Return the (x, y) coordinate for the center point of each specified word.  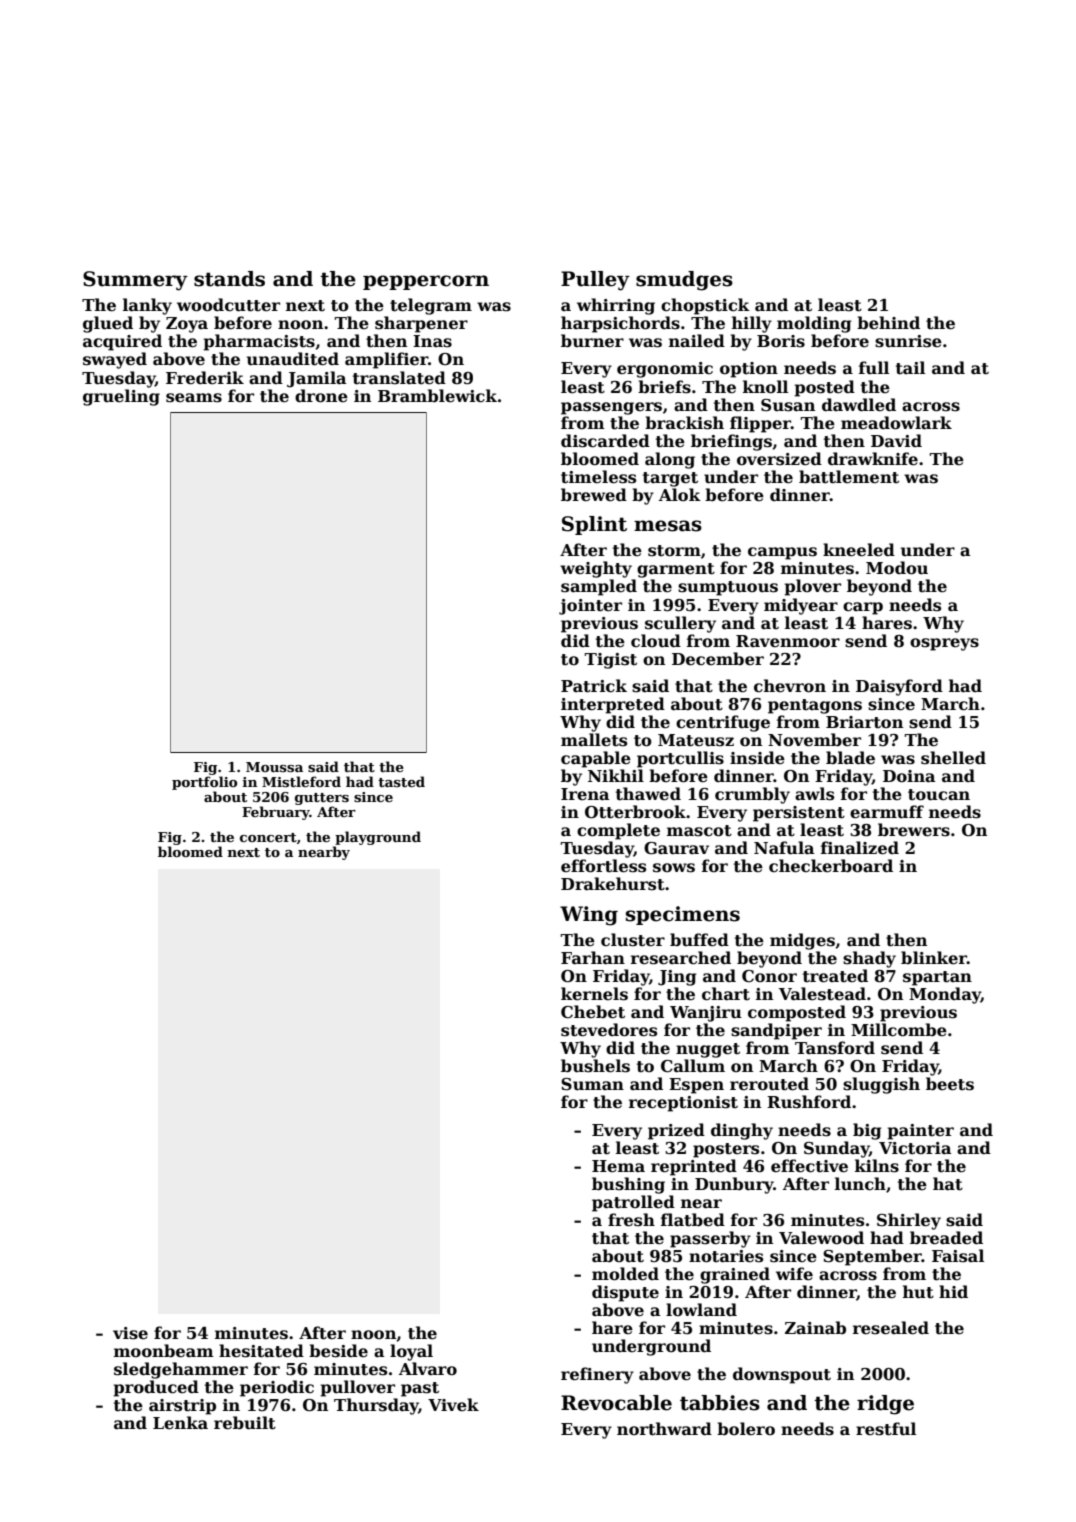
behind (888, 322)
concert (268, 837)
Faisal (958, 1256)
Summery (135, 281)
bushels (595, 1066)
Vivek (453, 1404)
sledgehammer (181, 1370)
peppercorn (426, 282)
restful (886, 1429)
